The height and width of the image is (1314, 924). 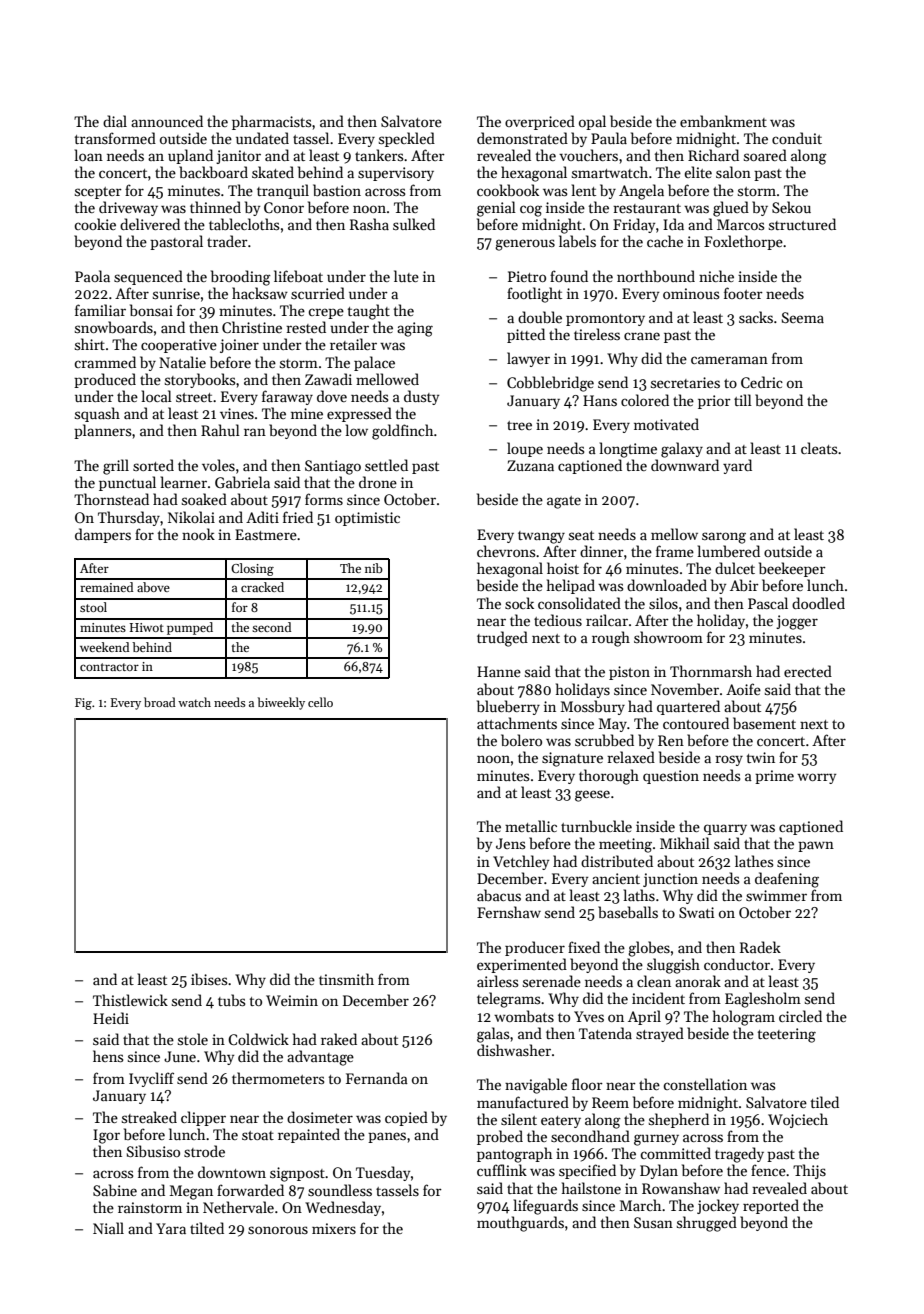 What do you see at coordinates (671, 777) in the image?
I see `question` at bounding box center [671, 777].
